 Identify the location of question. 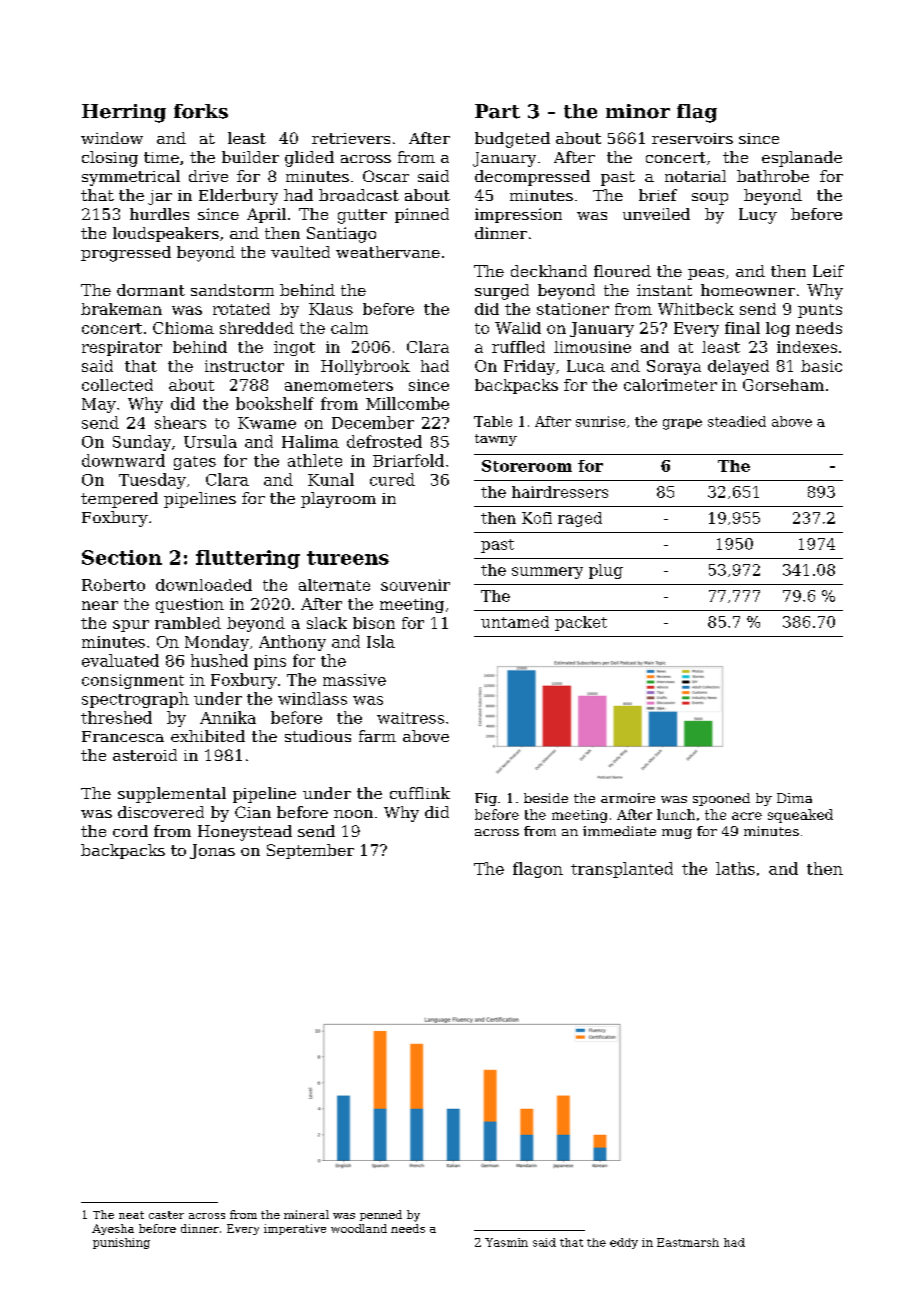
(190, 605).
